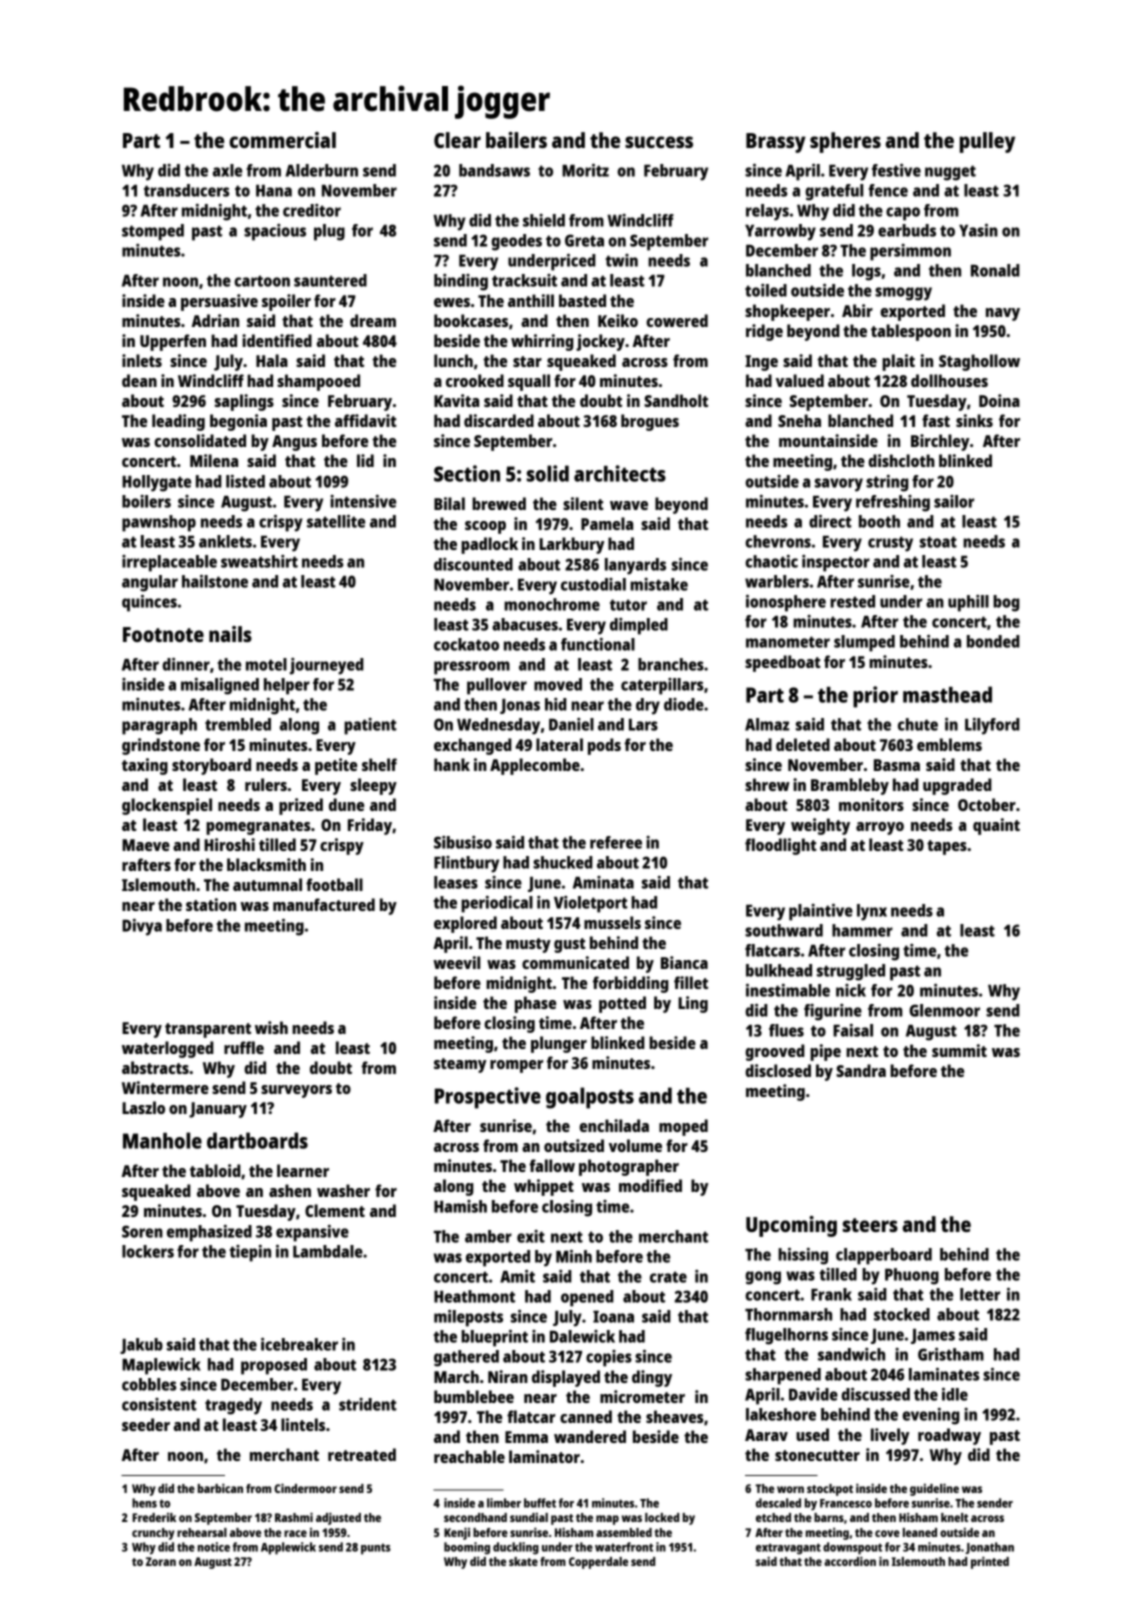 Image resolution: width=1142 pixels, height=1615 pixels. Describe the element at coordinates (535, 766) in the page. I see `Applecombe` at that location.
